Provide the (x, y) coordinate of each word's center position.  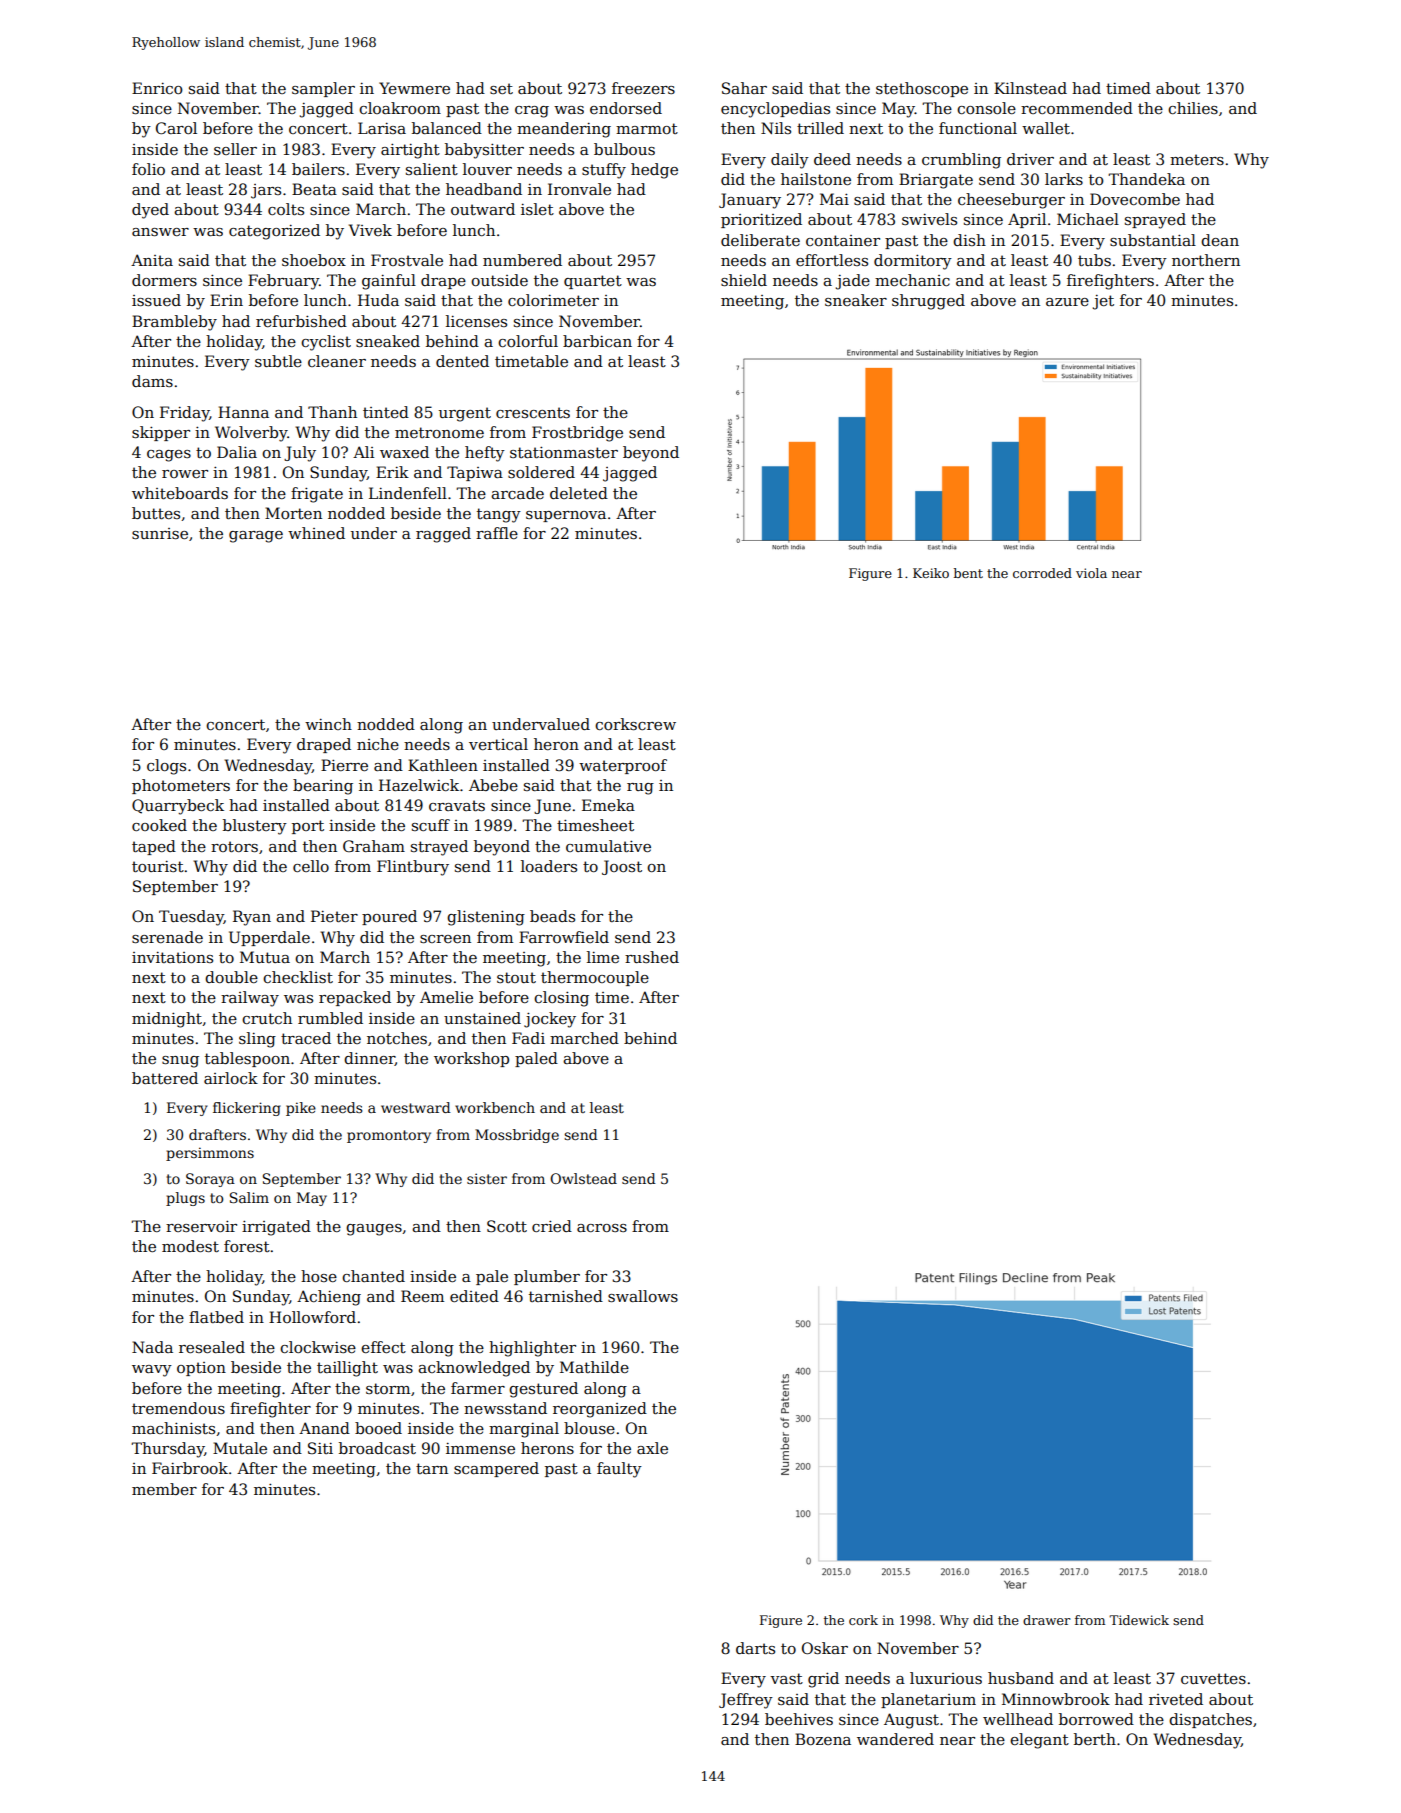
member (164, 1489)
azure (1067, 302)
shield (744, 280)
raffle (497, 533)
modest (190, 1246)
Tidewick (1139, 1620)
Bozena (823, 1739)
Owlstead (583, 1178)
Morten (293, 513)
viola (1091, 573)
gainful (389, 282)
